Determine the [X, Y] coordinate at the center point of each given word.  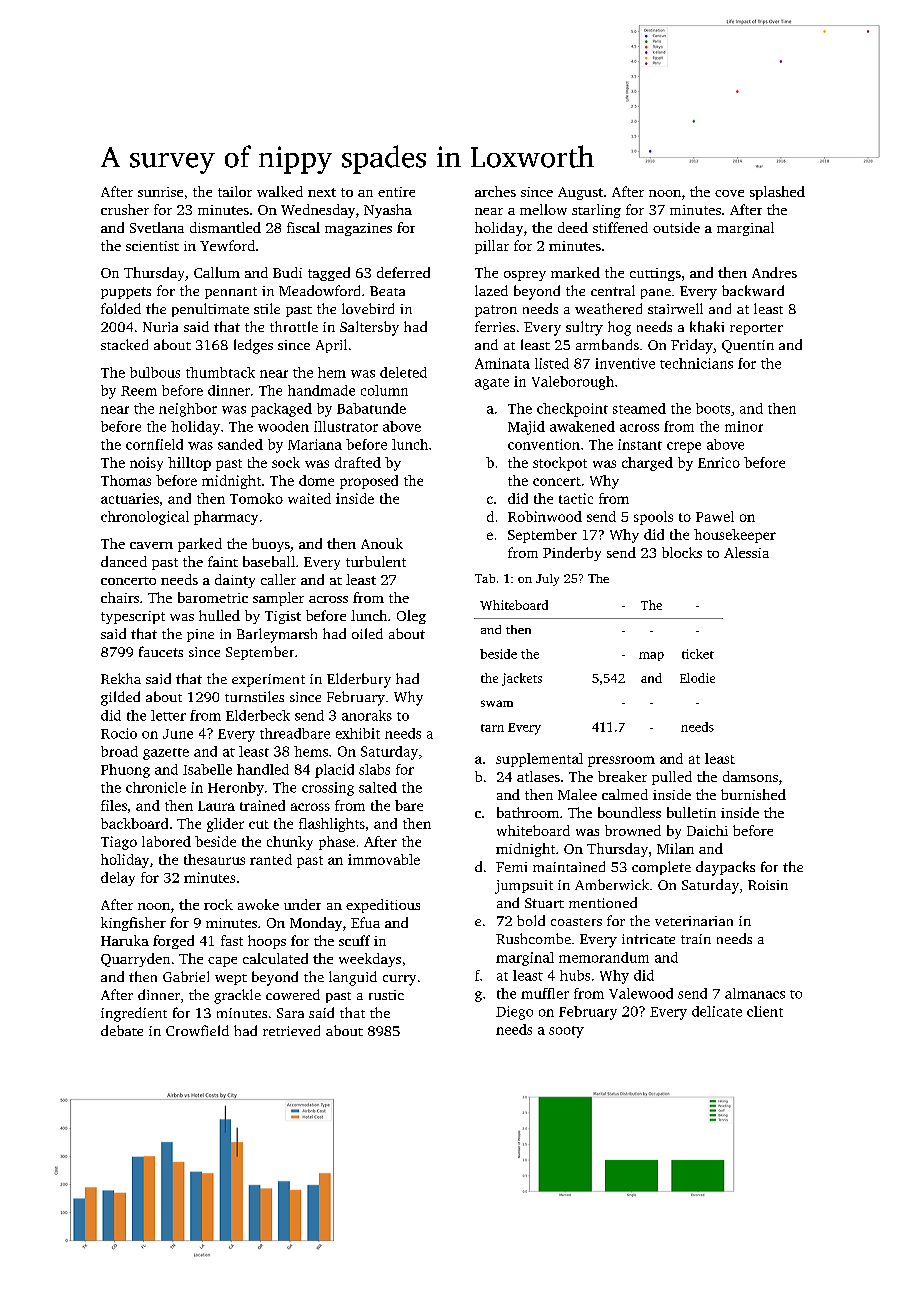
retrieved [291, 1030]
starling [596, 211]
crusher [125, 209]
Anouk [382, 543]
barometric [213, 597]
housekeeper [735, 536]
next [322, 192]
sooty [566, 1032]
